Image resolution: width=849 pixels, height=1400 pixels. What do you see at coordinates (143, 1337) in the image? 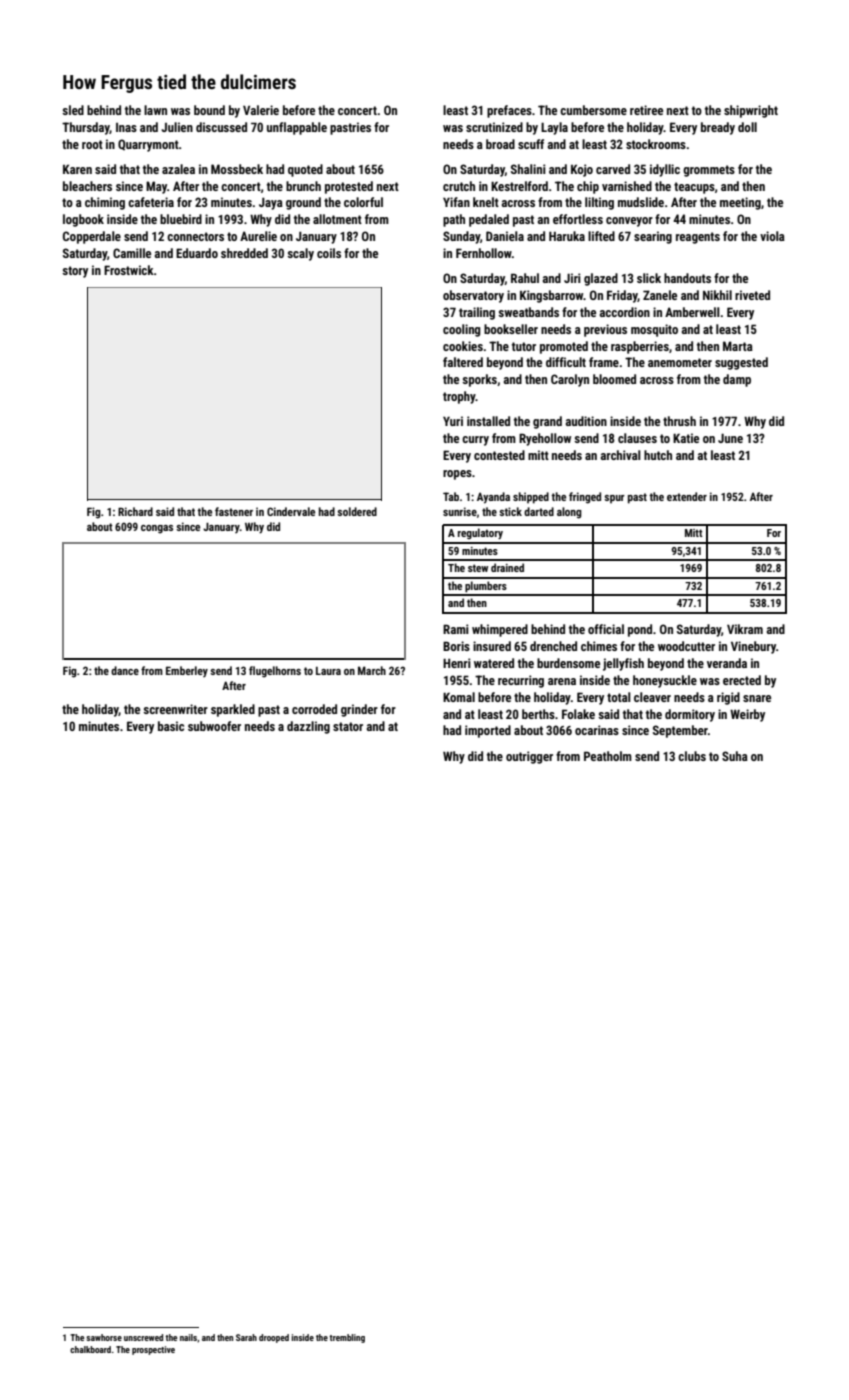
I see `unscrewed` at bounding box center [143, 1337].
